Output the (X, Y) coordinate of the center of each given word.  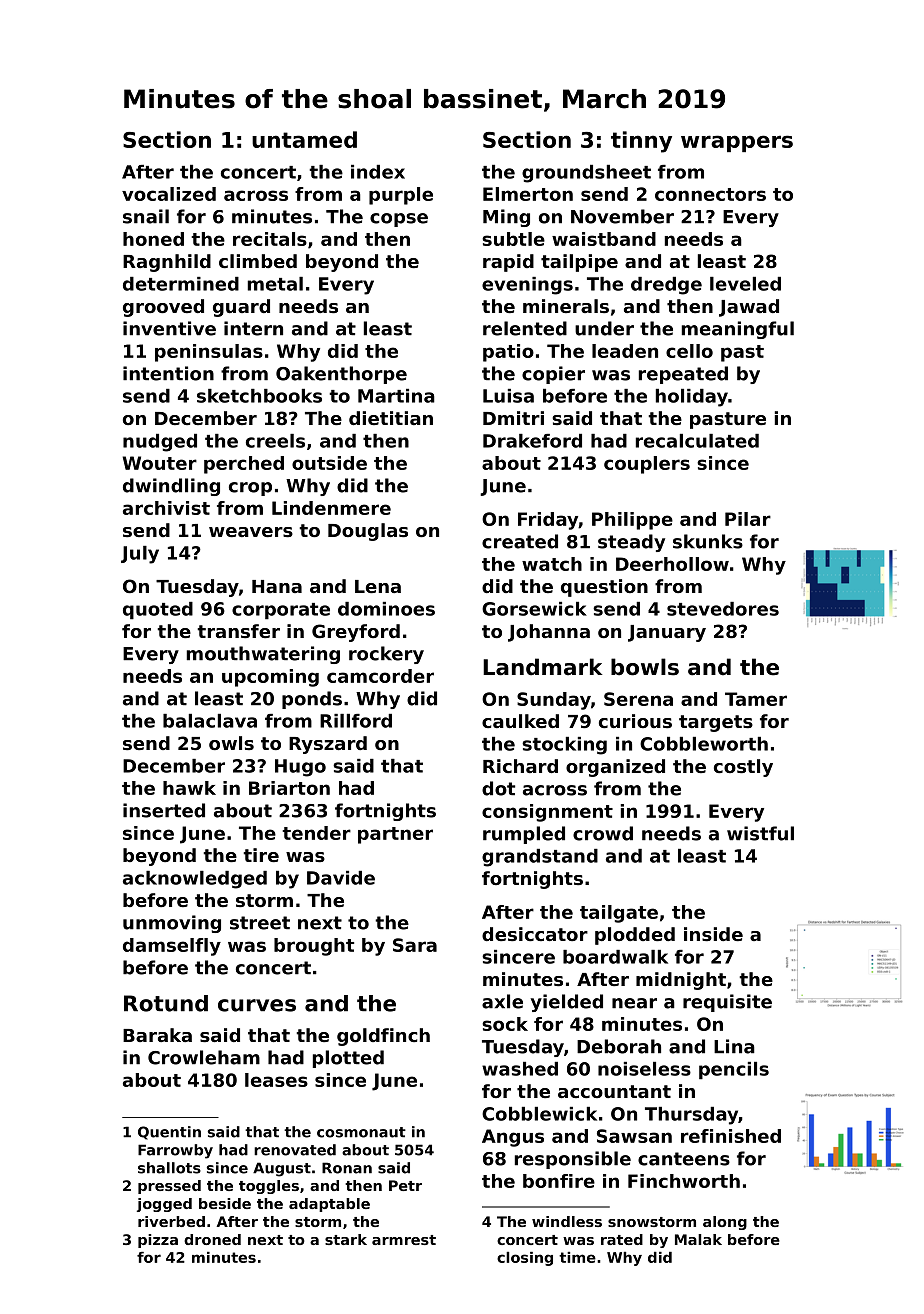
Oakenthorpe (341, 375)
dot (498, 788)
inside (713, 934)
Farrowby (175, 1151)
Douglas (368, 532)
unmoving (172, 924)
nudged (160, 443)
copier (553, 375)
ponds (312, 700)
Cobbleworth (704, 744)
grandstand (540, 858)
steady (631, 543)
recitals (270, 239)
